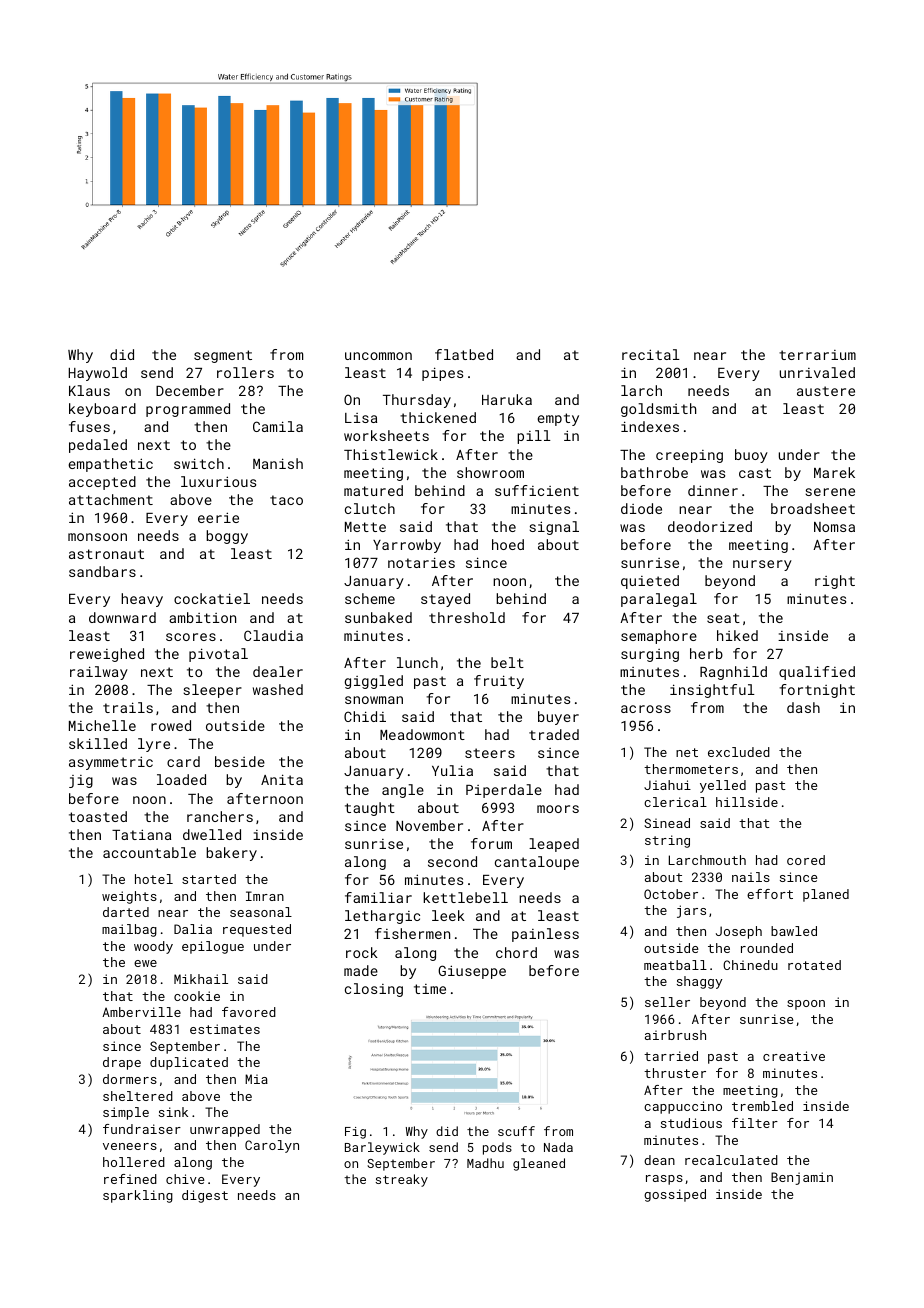 This page has width=924, height=1308. Describe the element at coordinates (516, 1131) in the page. I see `scuff` at that location.
